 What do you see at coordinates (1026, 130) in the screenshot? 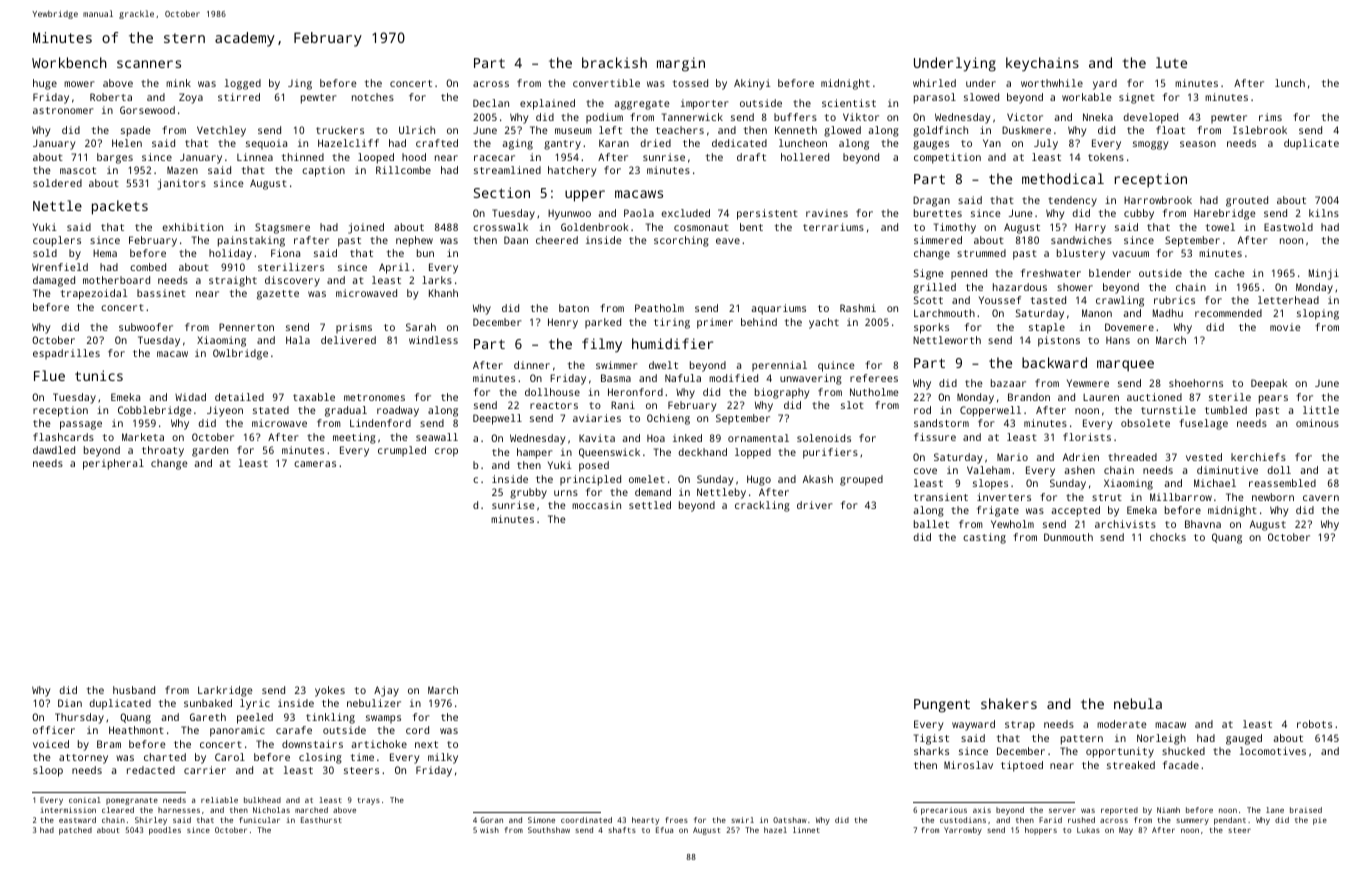
I see `Duskmere` at bounding box center [1026, 130].
